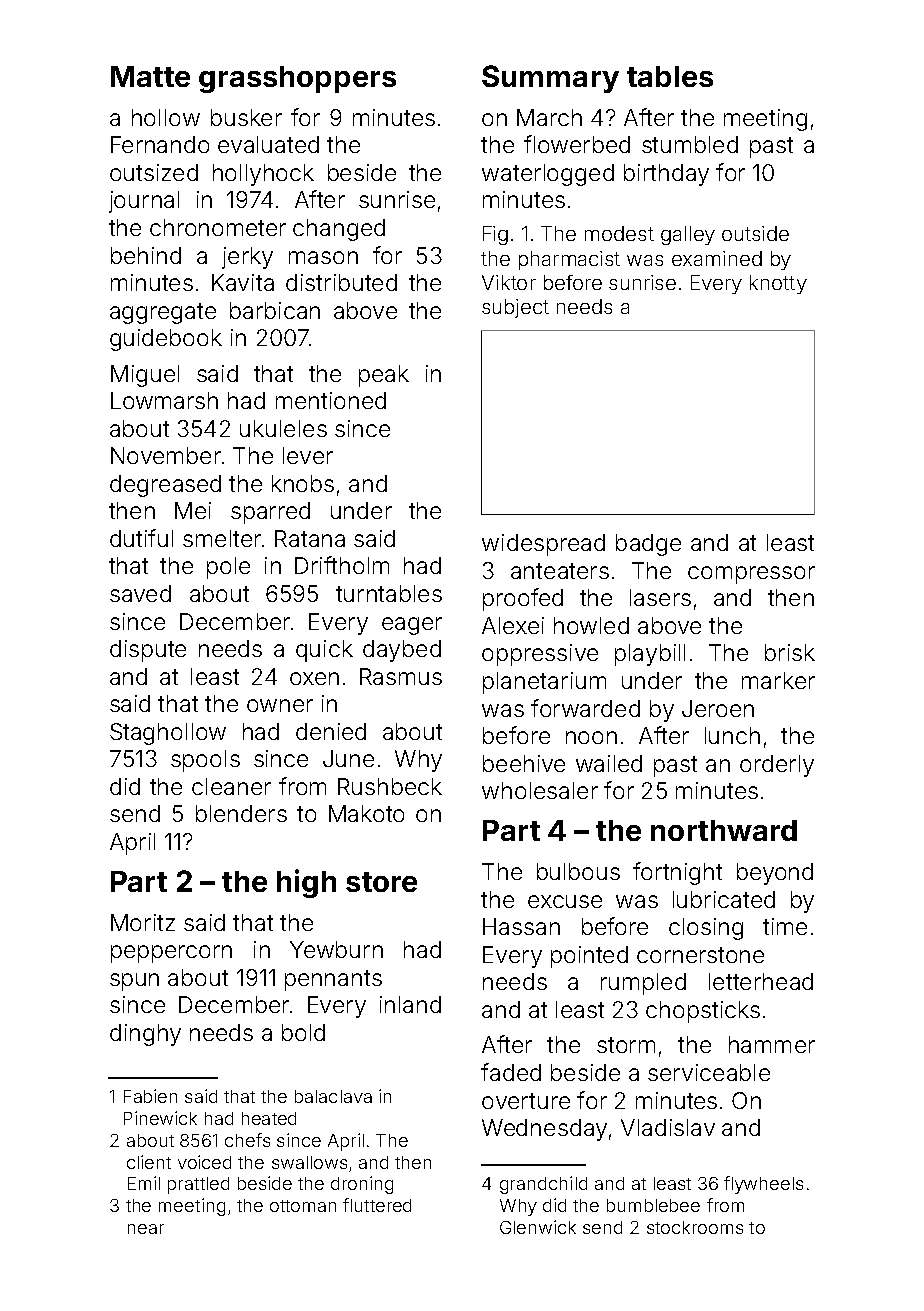 The image size is (924, 1311). I want to click on Matte, so click(150, 76).
